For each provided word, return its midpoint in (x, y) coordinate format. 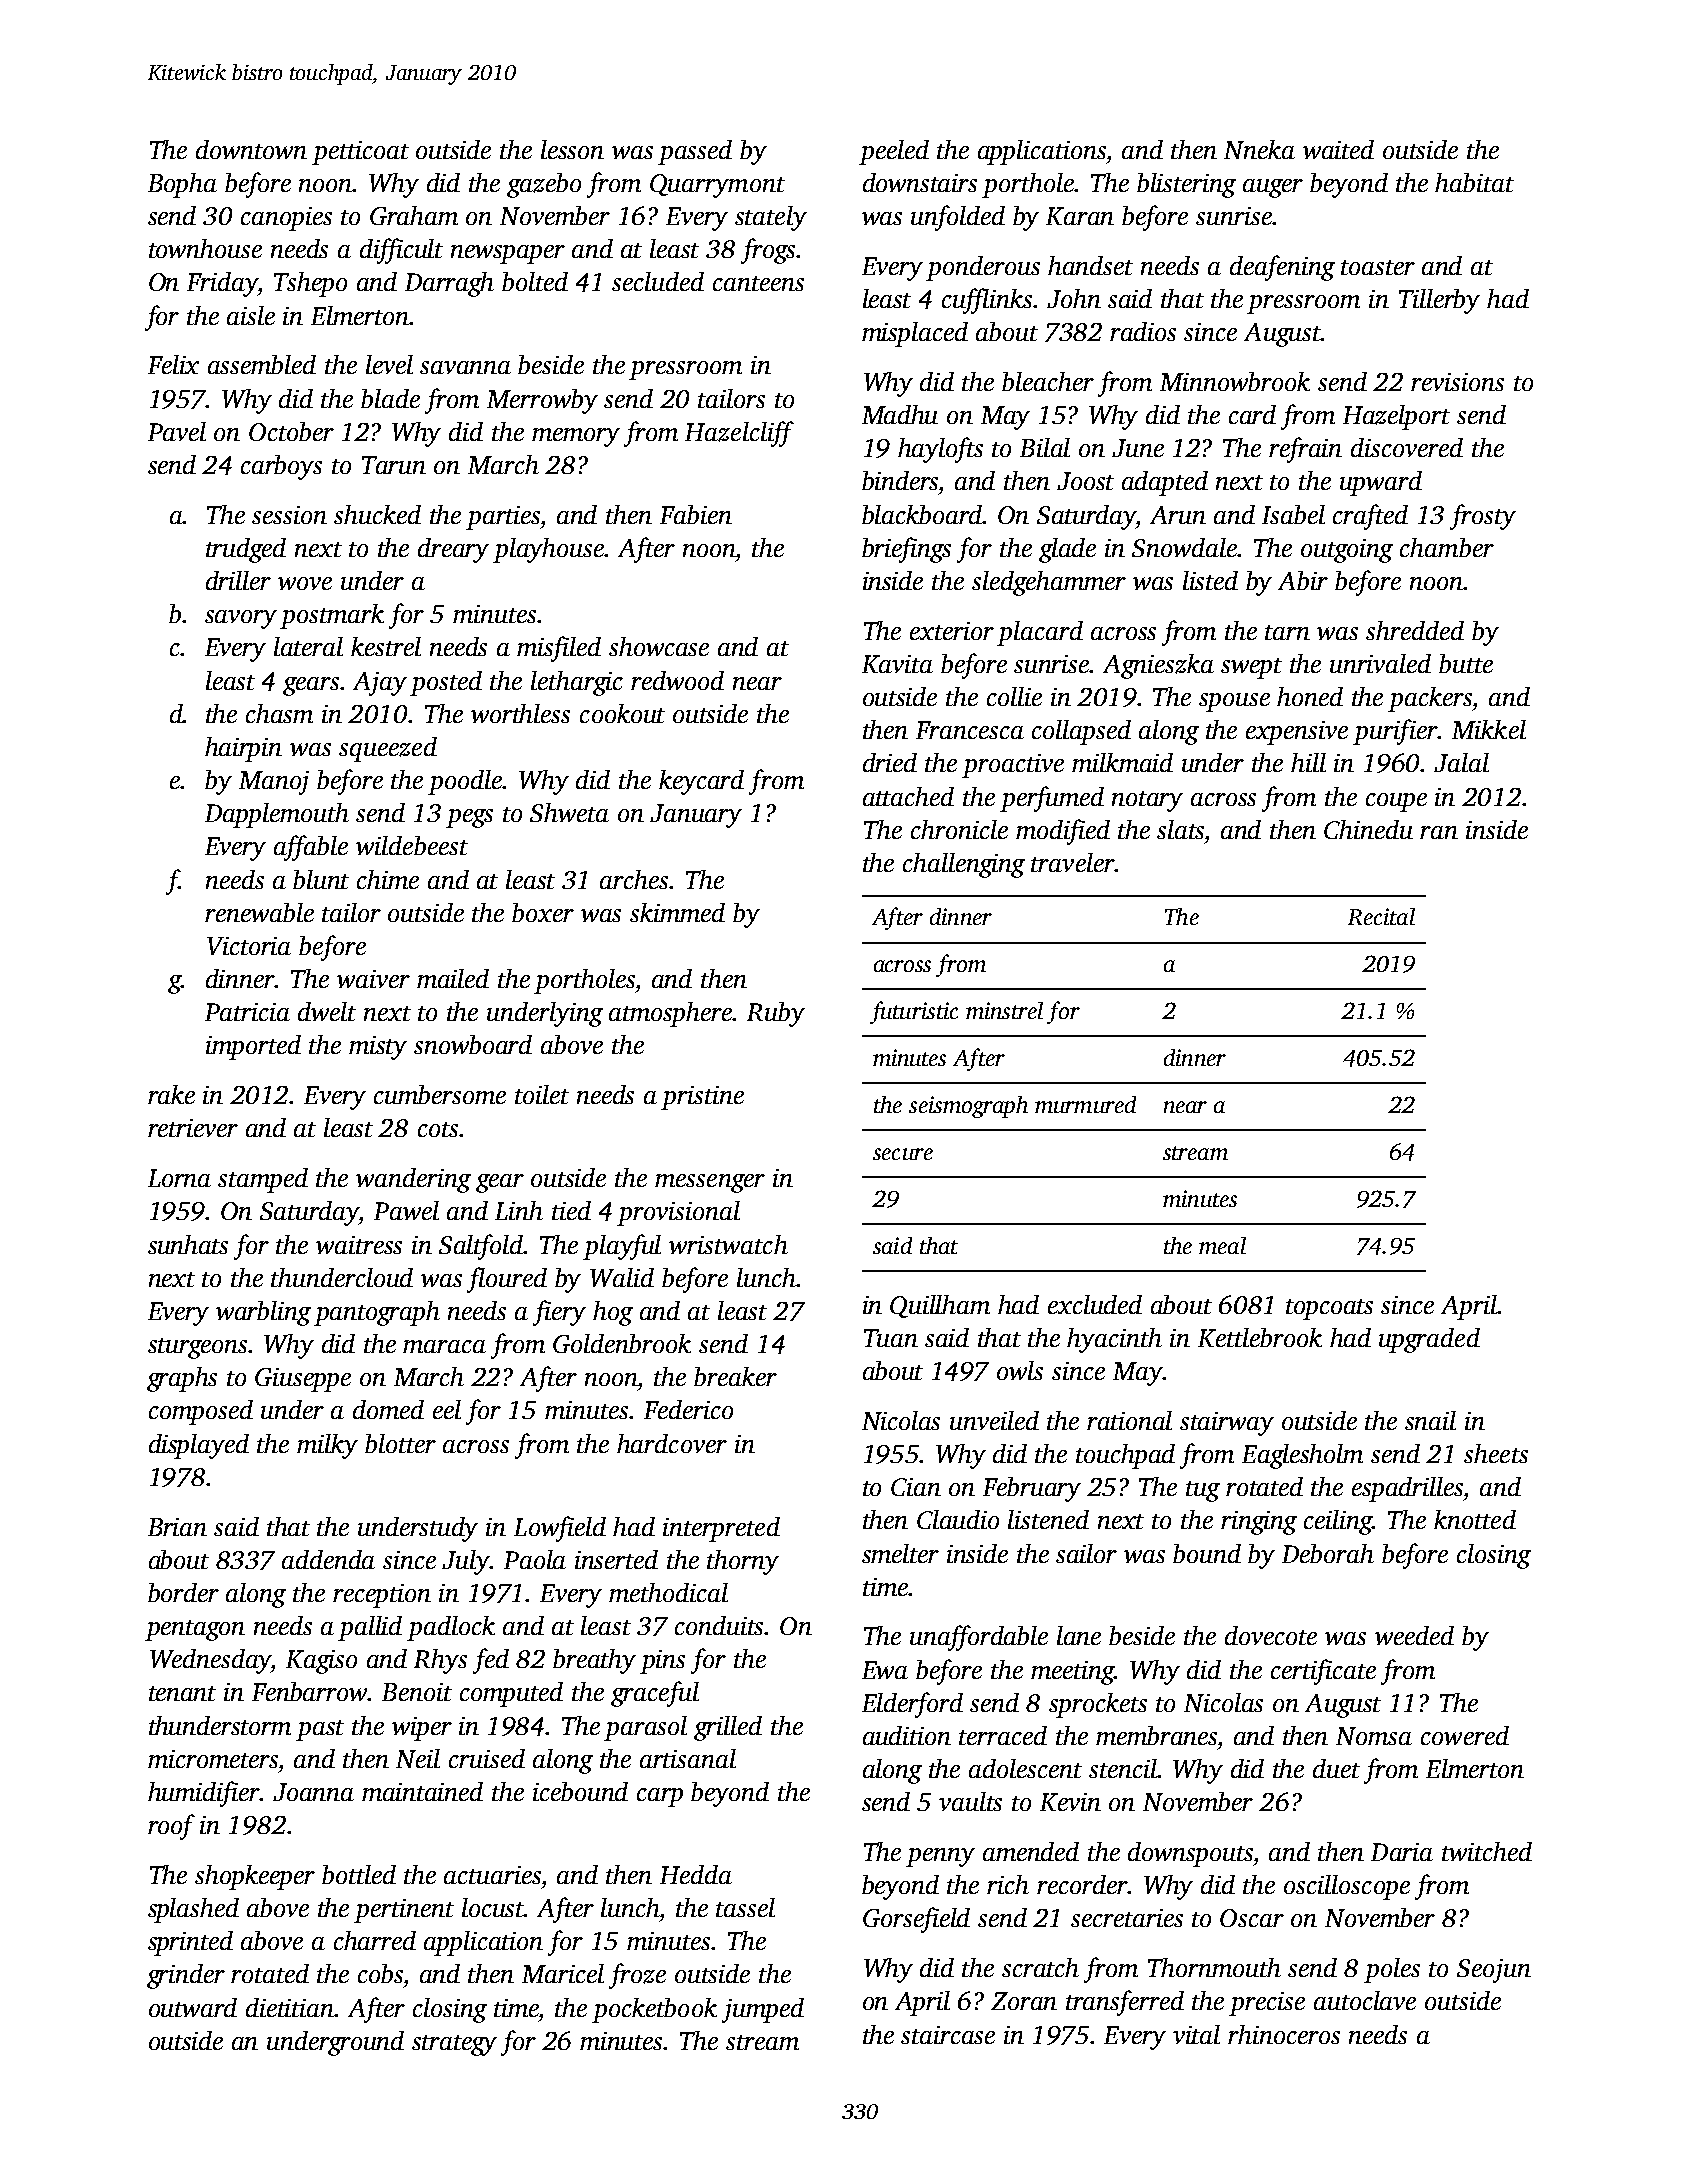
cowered (1465, 1735)
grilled (728, 1728)
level (389, 364)
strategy (454, 2045)
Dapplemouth (277, 815)
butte (1466, 663)
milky (327, 1446)
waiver (373, 979)
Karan (1080, 216)
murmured (1085, 1104)
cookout (622, 713)
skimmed (677, 912)
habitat (1474, 182)
